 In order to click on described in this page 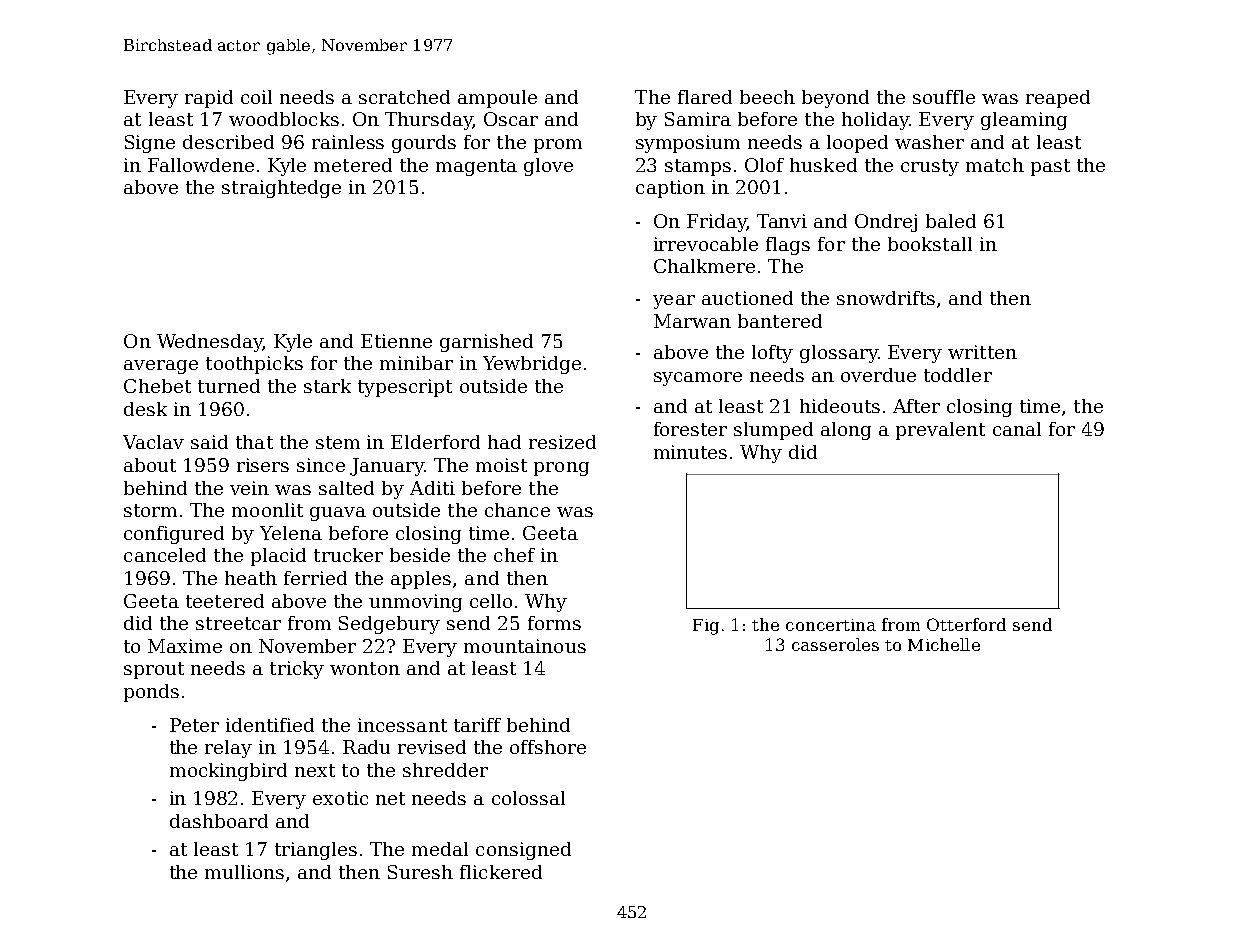, I will do `click(228, 142)`.
